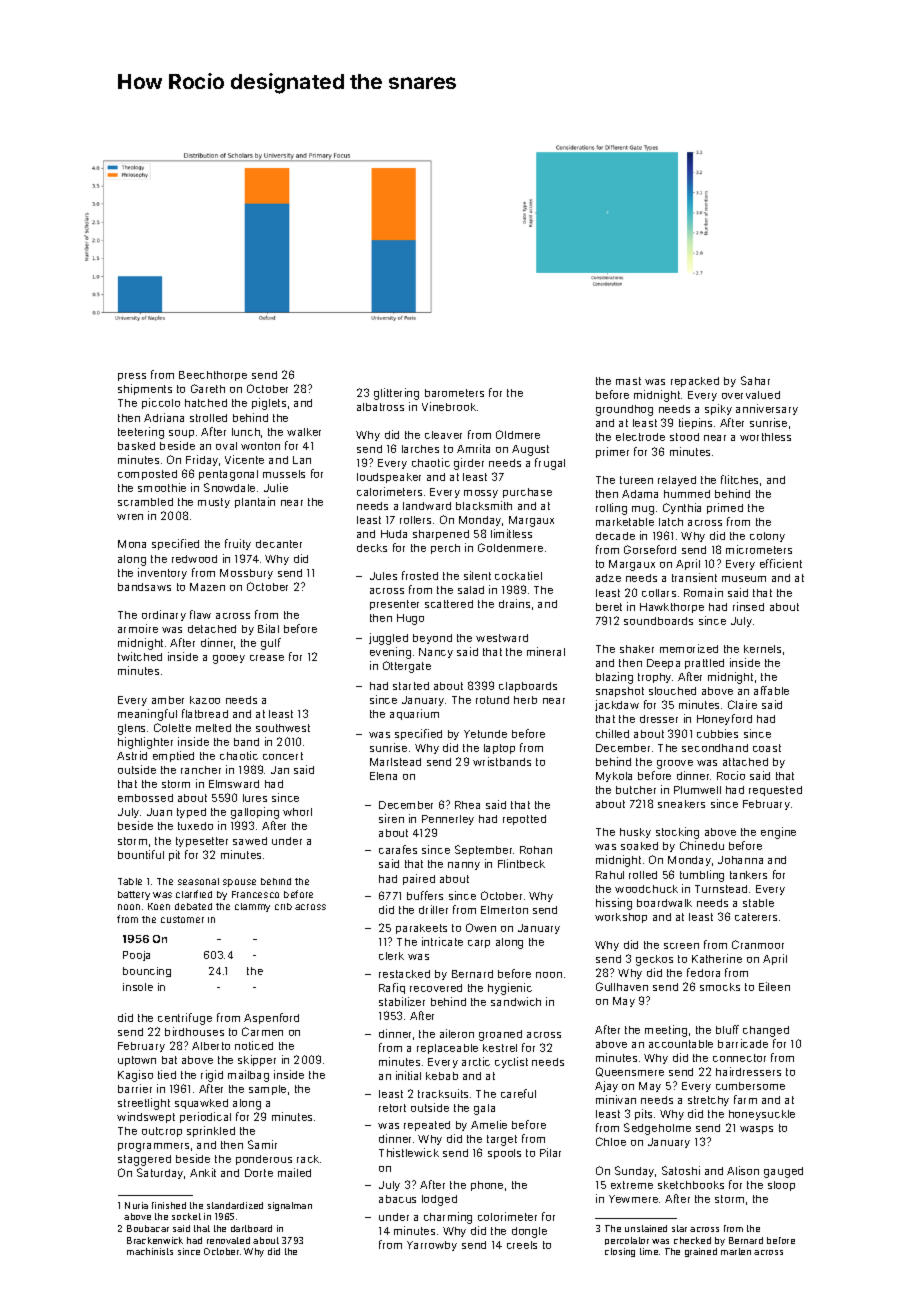 This screenshot has height=1308, width=924. I want to click on Yetunde, so click(485, 734).
